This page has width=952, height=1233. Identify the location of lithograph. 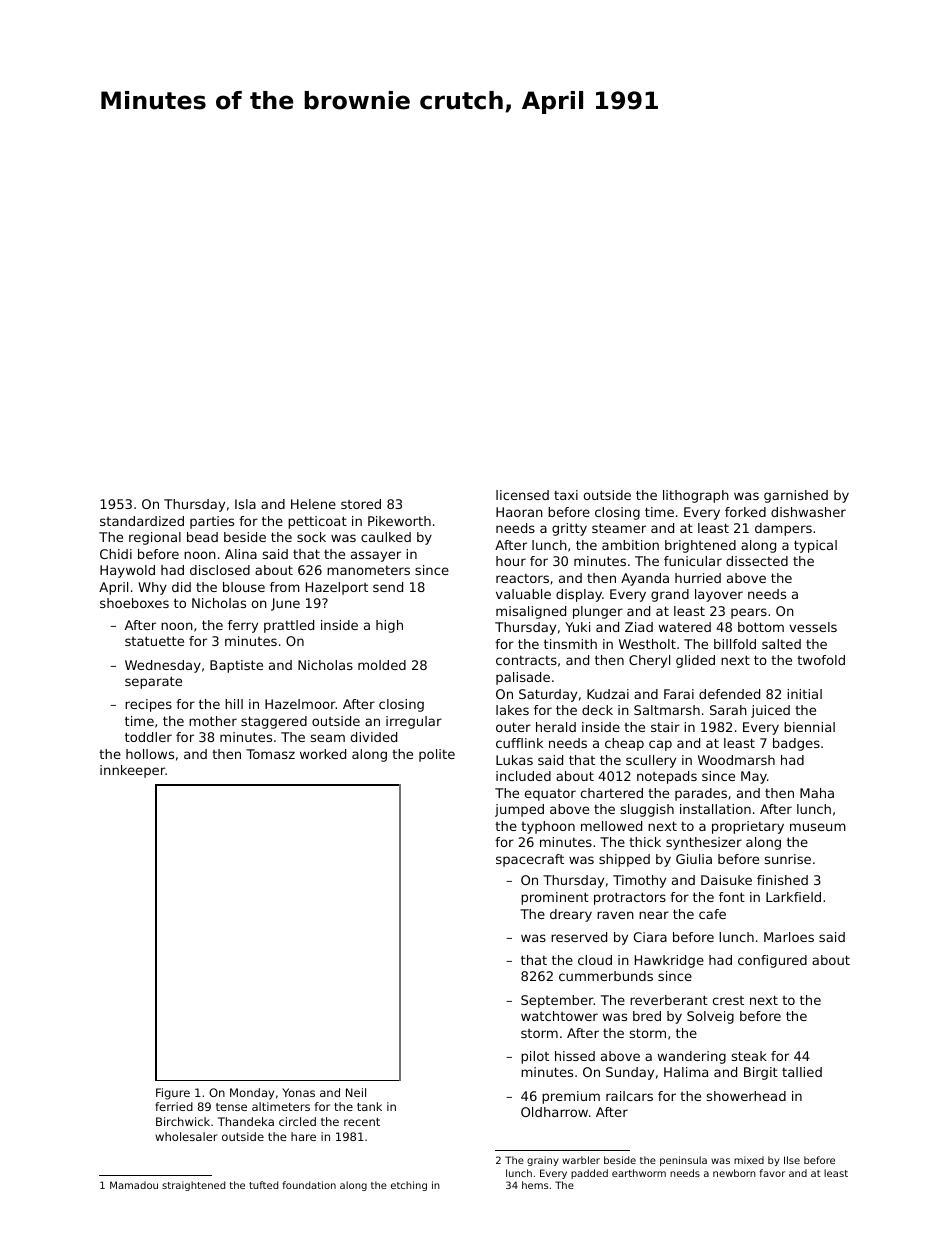
(696, 496).
